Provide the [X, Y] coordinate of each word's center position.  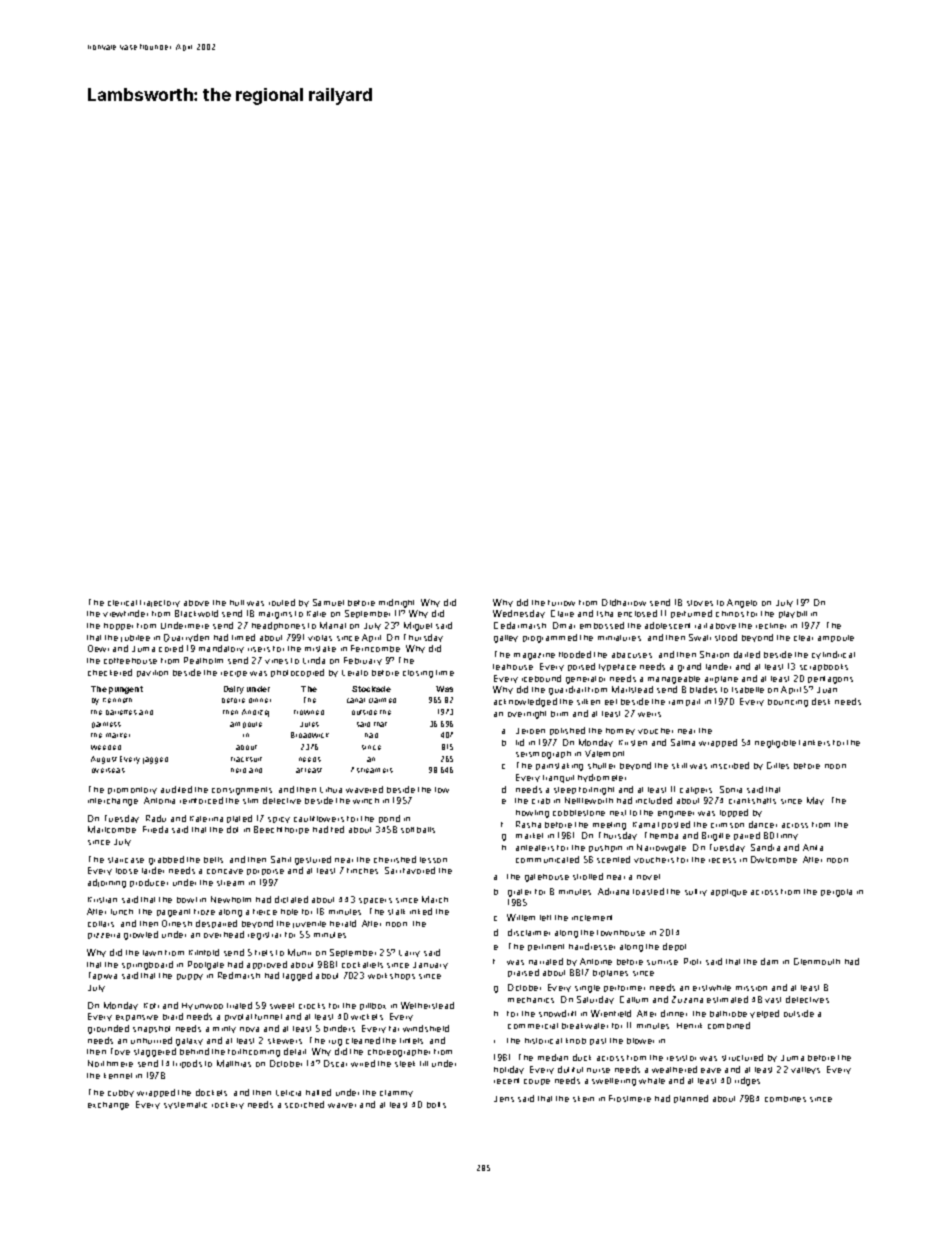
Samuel [328, 602]
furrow [561, 603]
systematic [185, 1105]
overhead [224, 934]
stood [726, 637]
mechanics [531, 1000]
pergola [836, 893]
